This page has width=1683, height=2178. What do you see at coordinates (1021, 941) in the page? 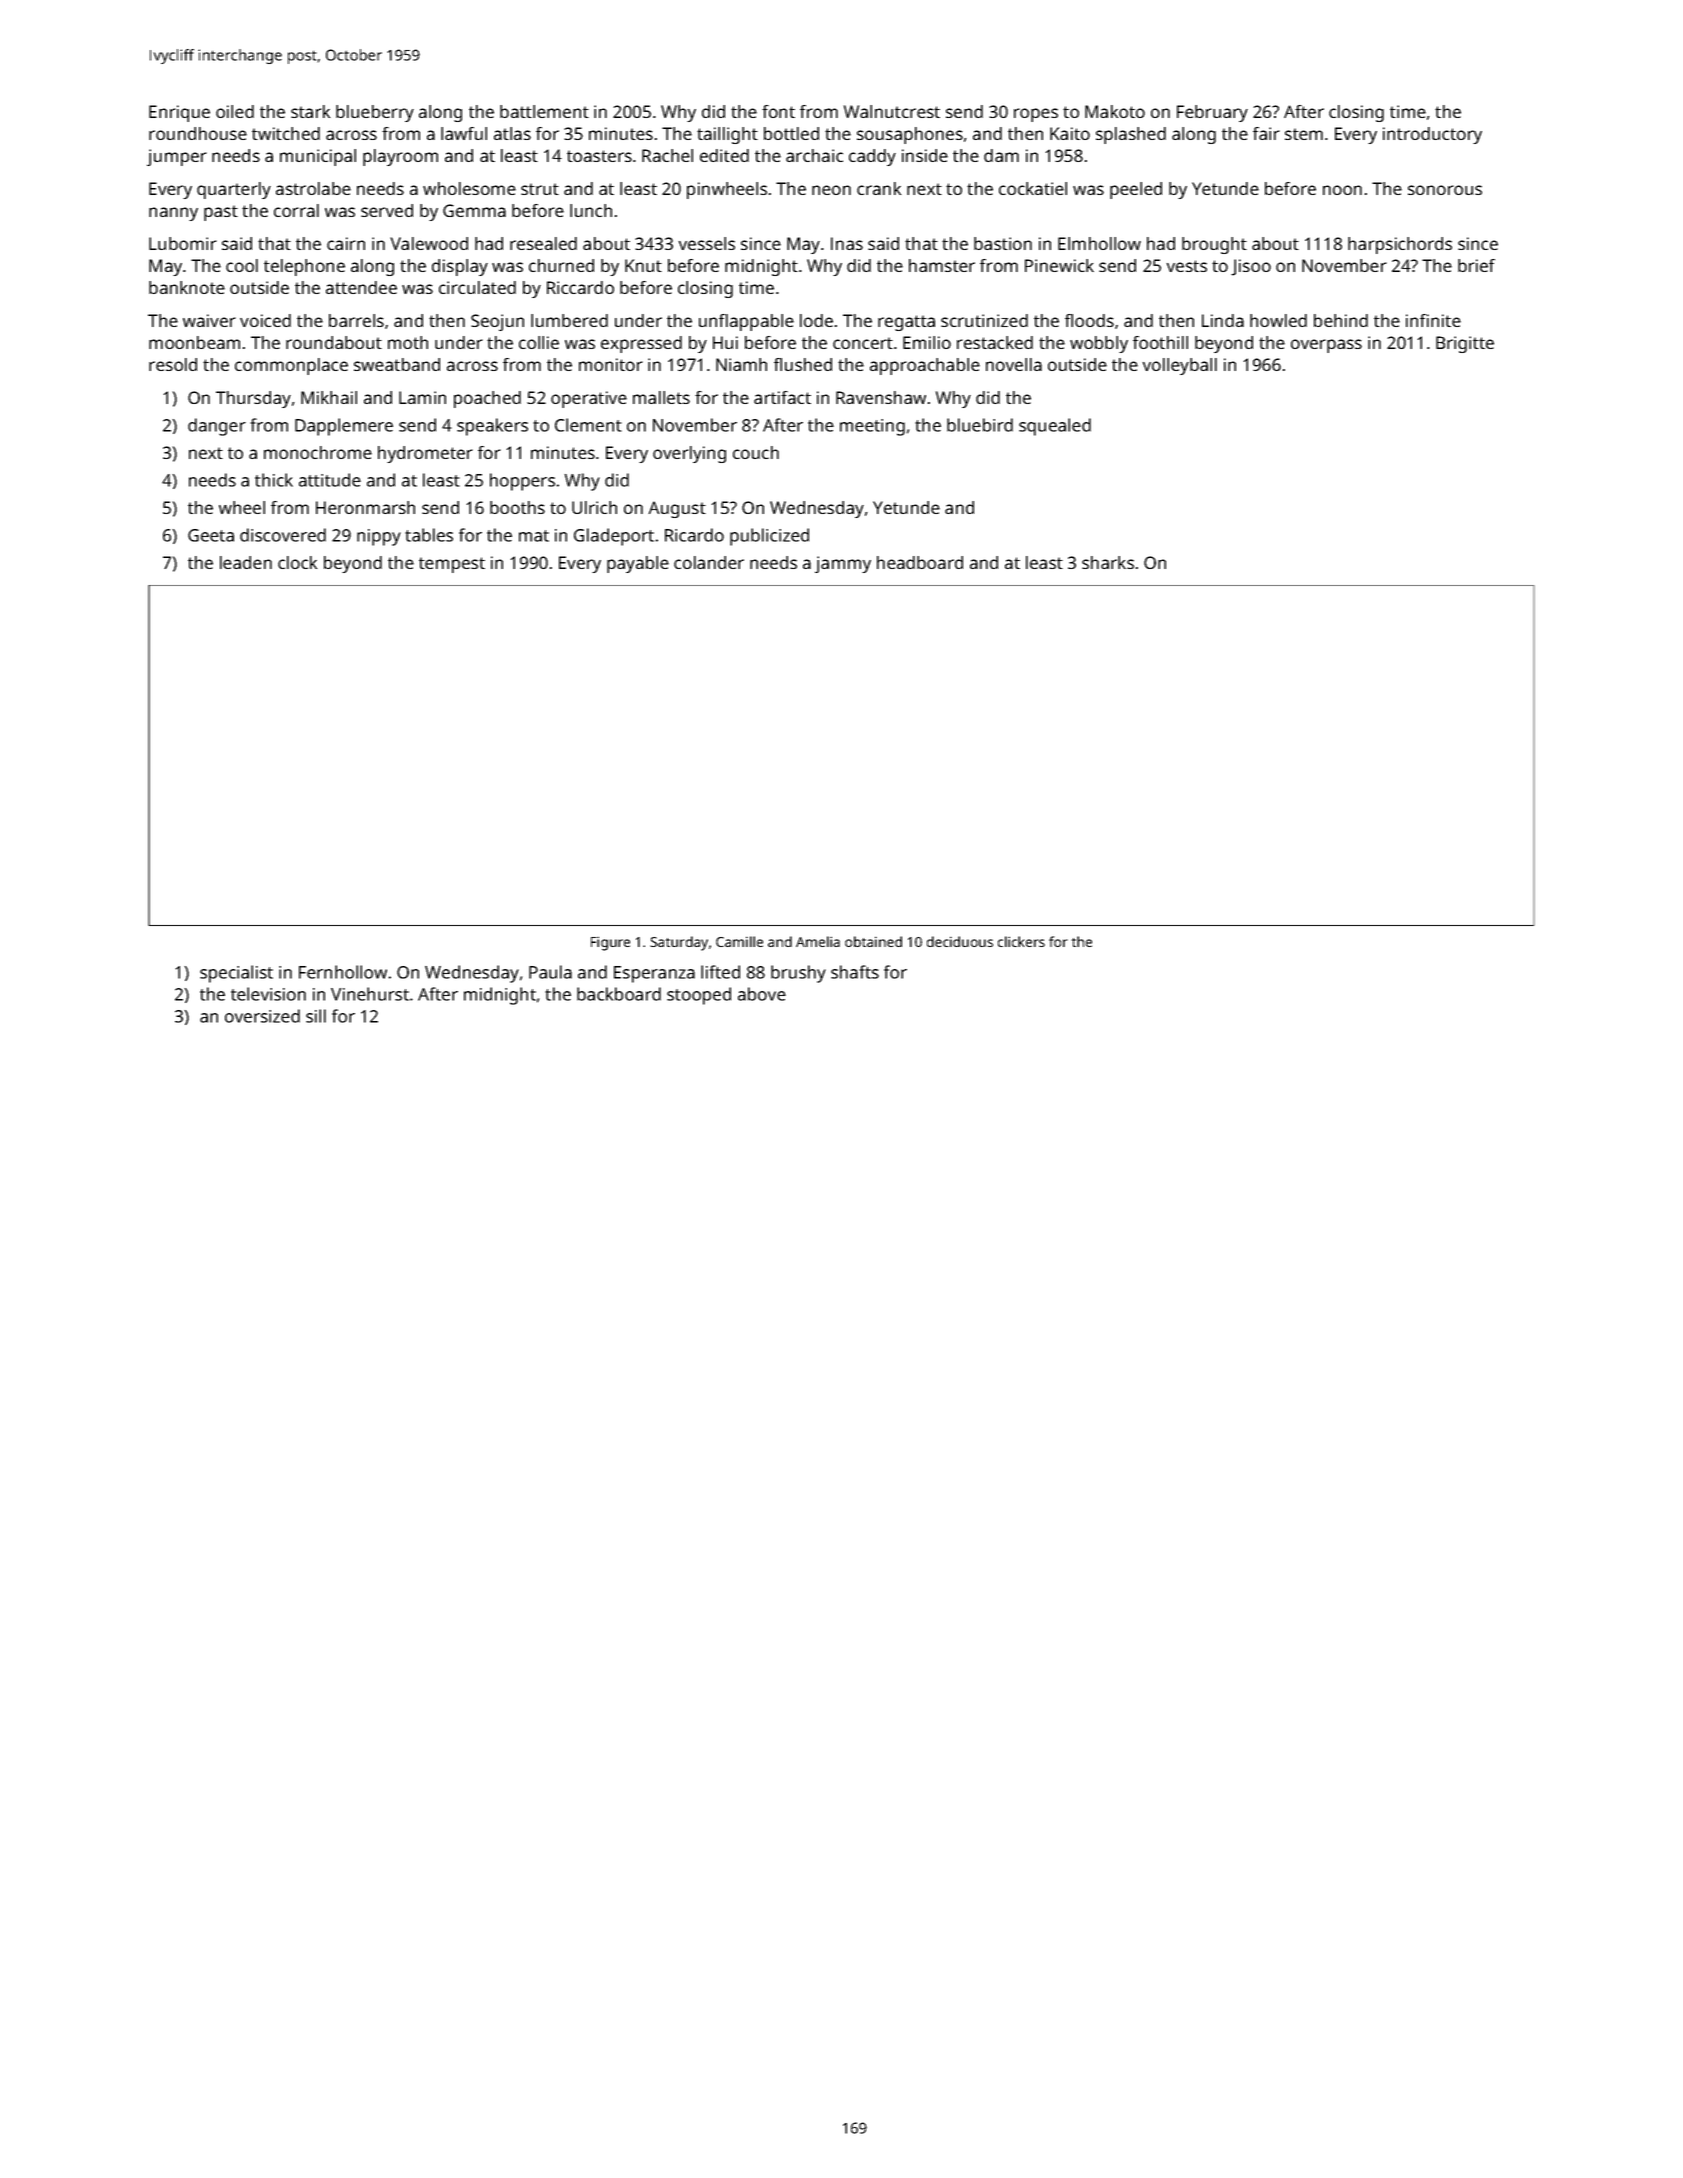
I see `clickers` at bounding box center [1021, 941].
